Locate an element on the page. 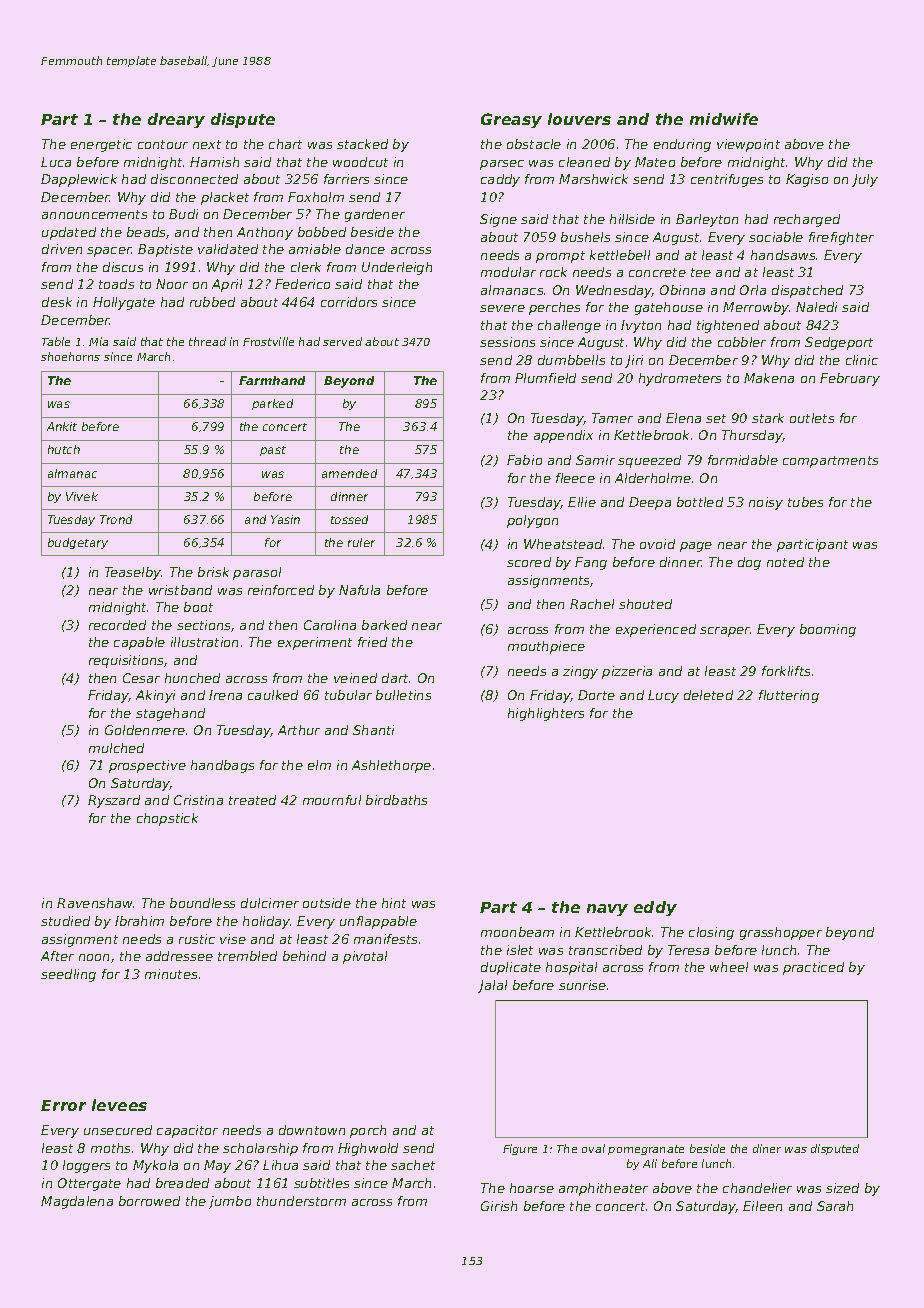 This image has width=924, height=1308. studied is located at coordinates (65, 921).
